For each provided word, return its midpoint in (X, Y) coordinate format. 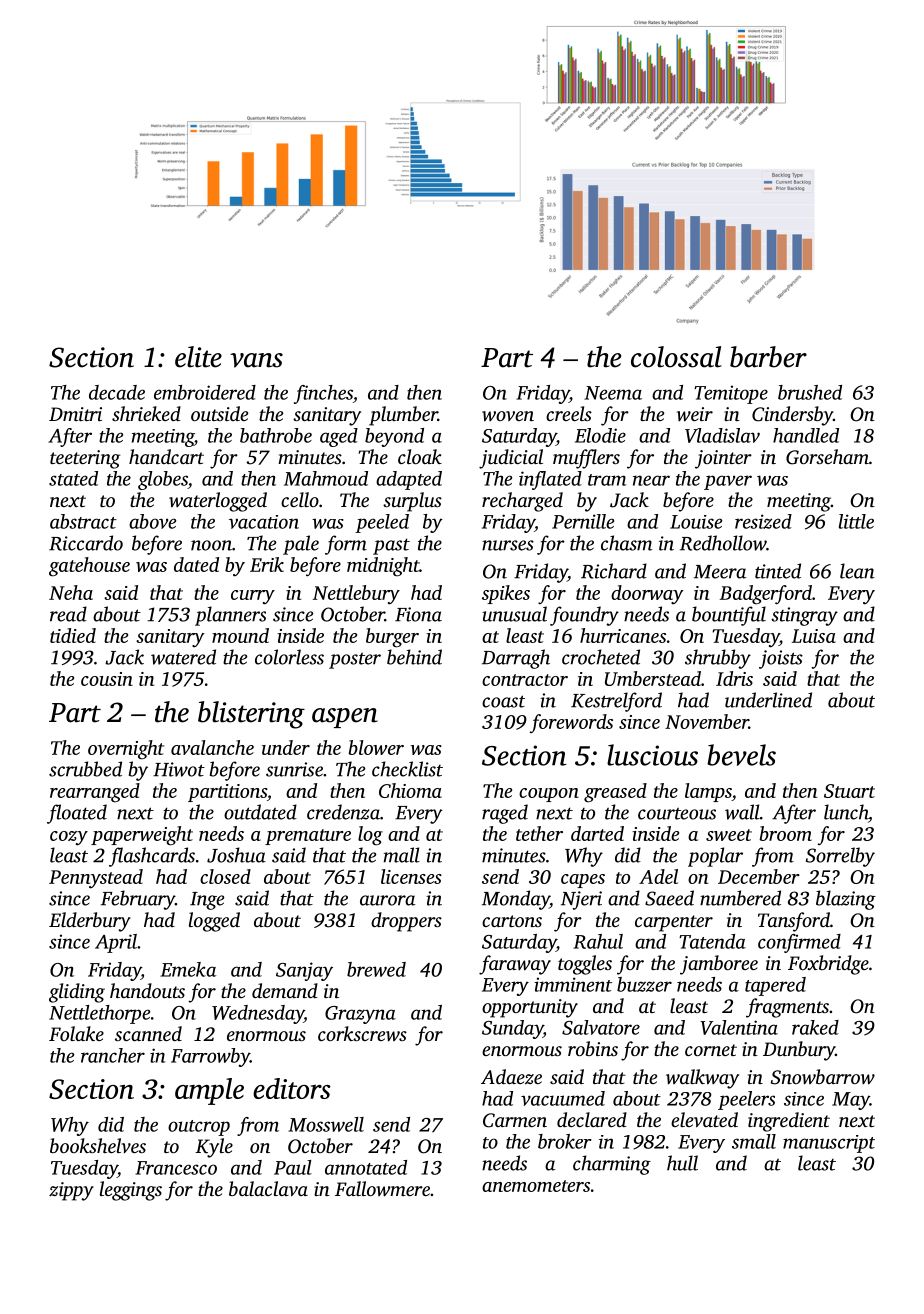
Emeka (188, 969)
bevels (741, 755)
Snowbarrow (823, 1077)
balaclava (268, 1188)
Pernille (583, 521)
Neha (71, 592)
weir (695, 414)
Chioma (410, 790)
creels (569, 413)
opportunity (530, 1008)
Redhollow (723, 543)
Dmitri (75, 414)
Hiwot (179, 769)
